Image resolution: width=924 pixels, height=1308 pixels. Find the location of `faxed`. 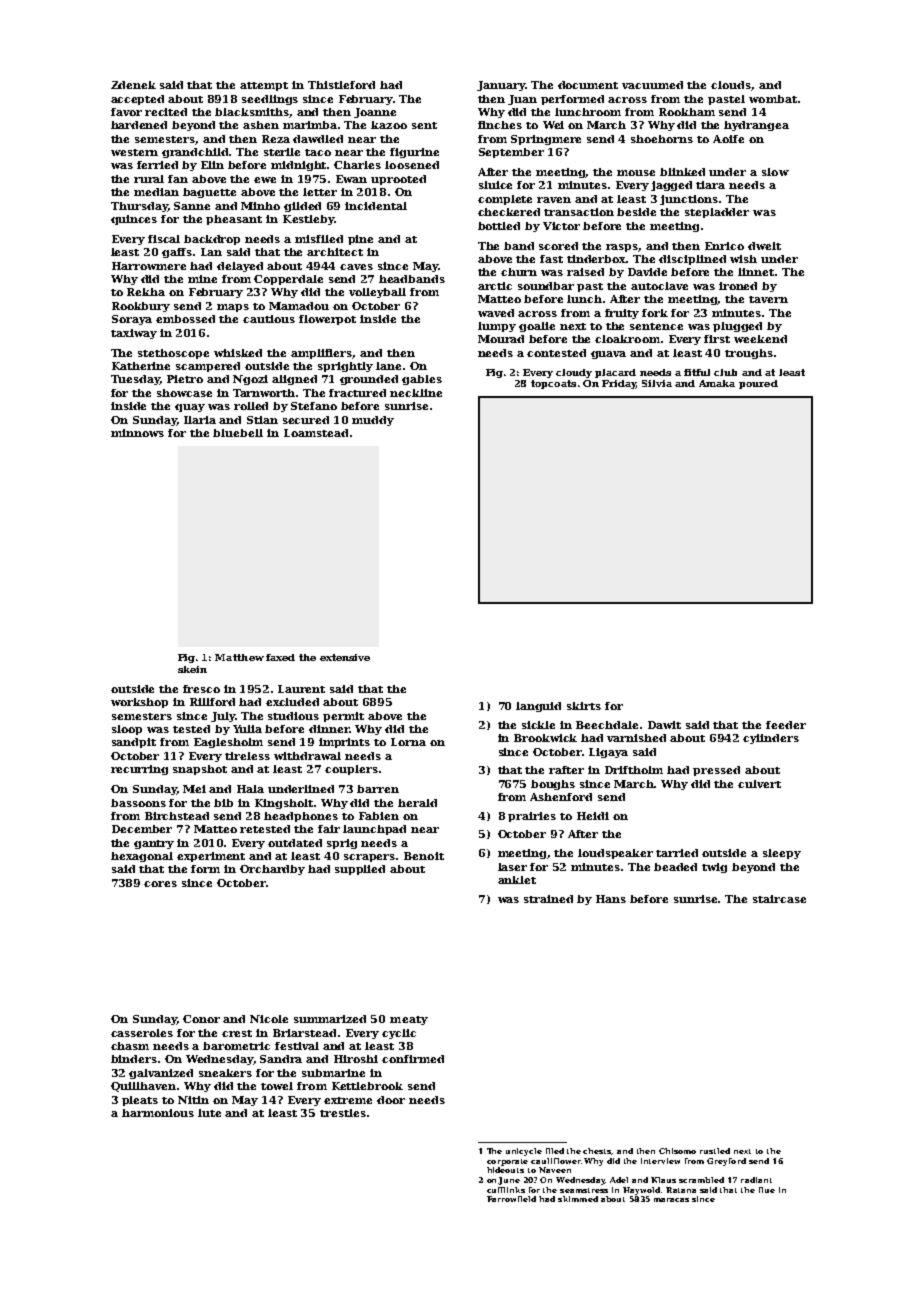

faxed is located at coordinates (280, 657).
